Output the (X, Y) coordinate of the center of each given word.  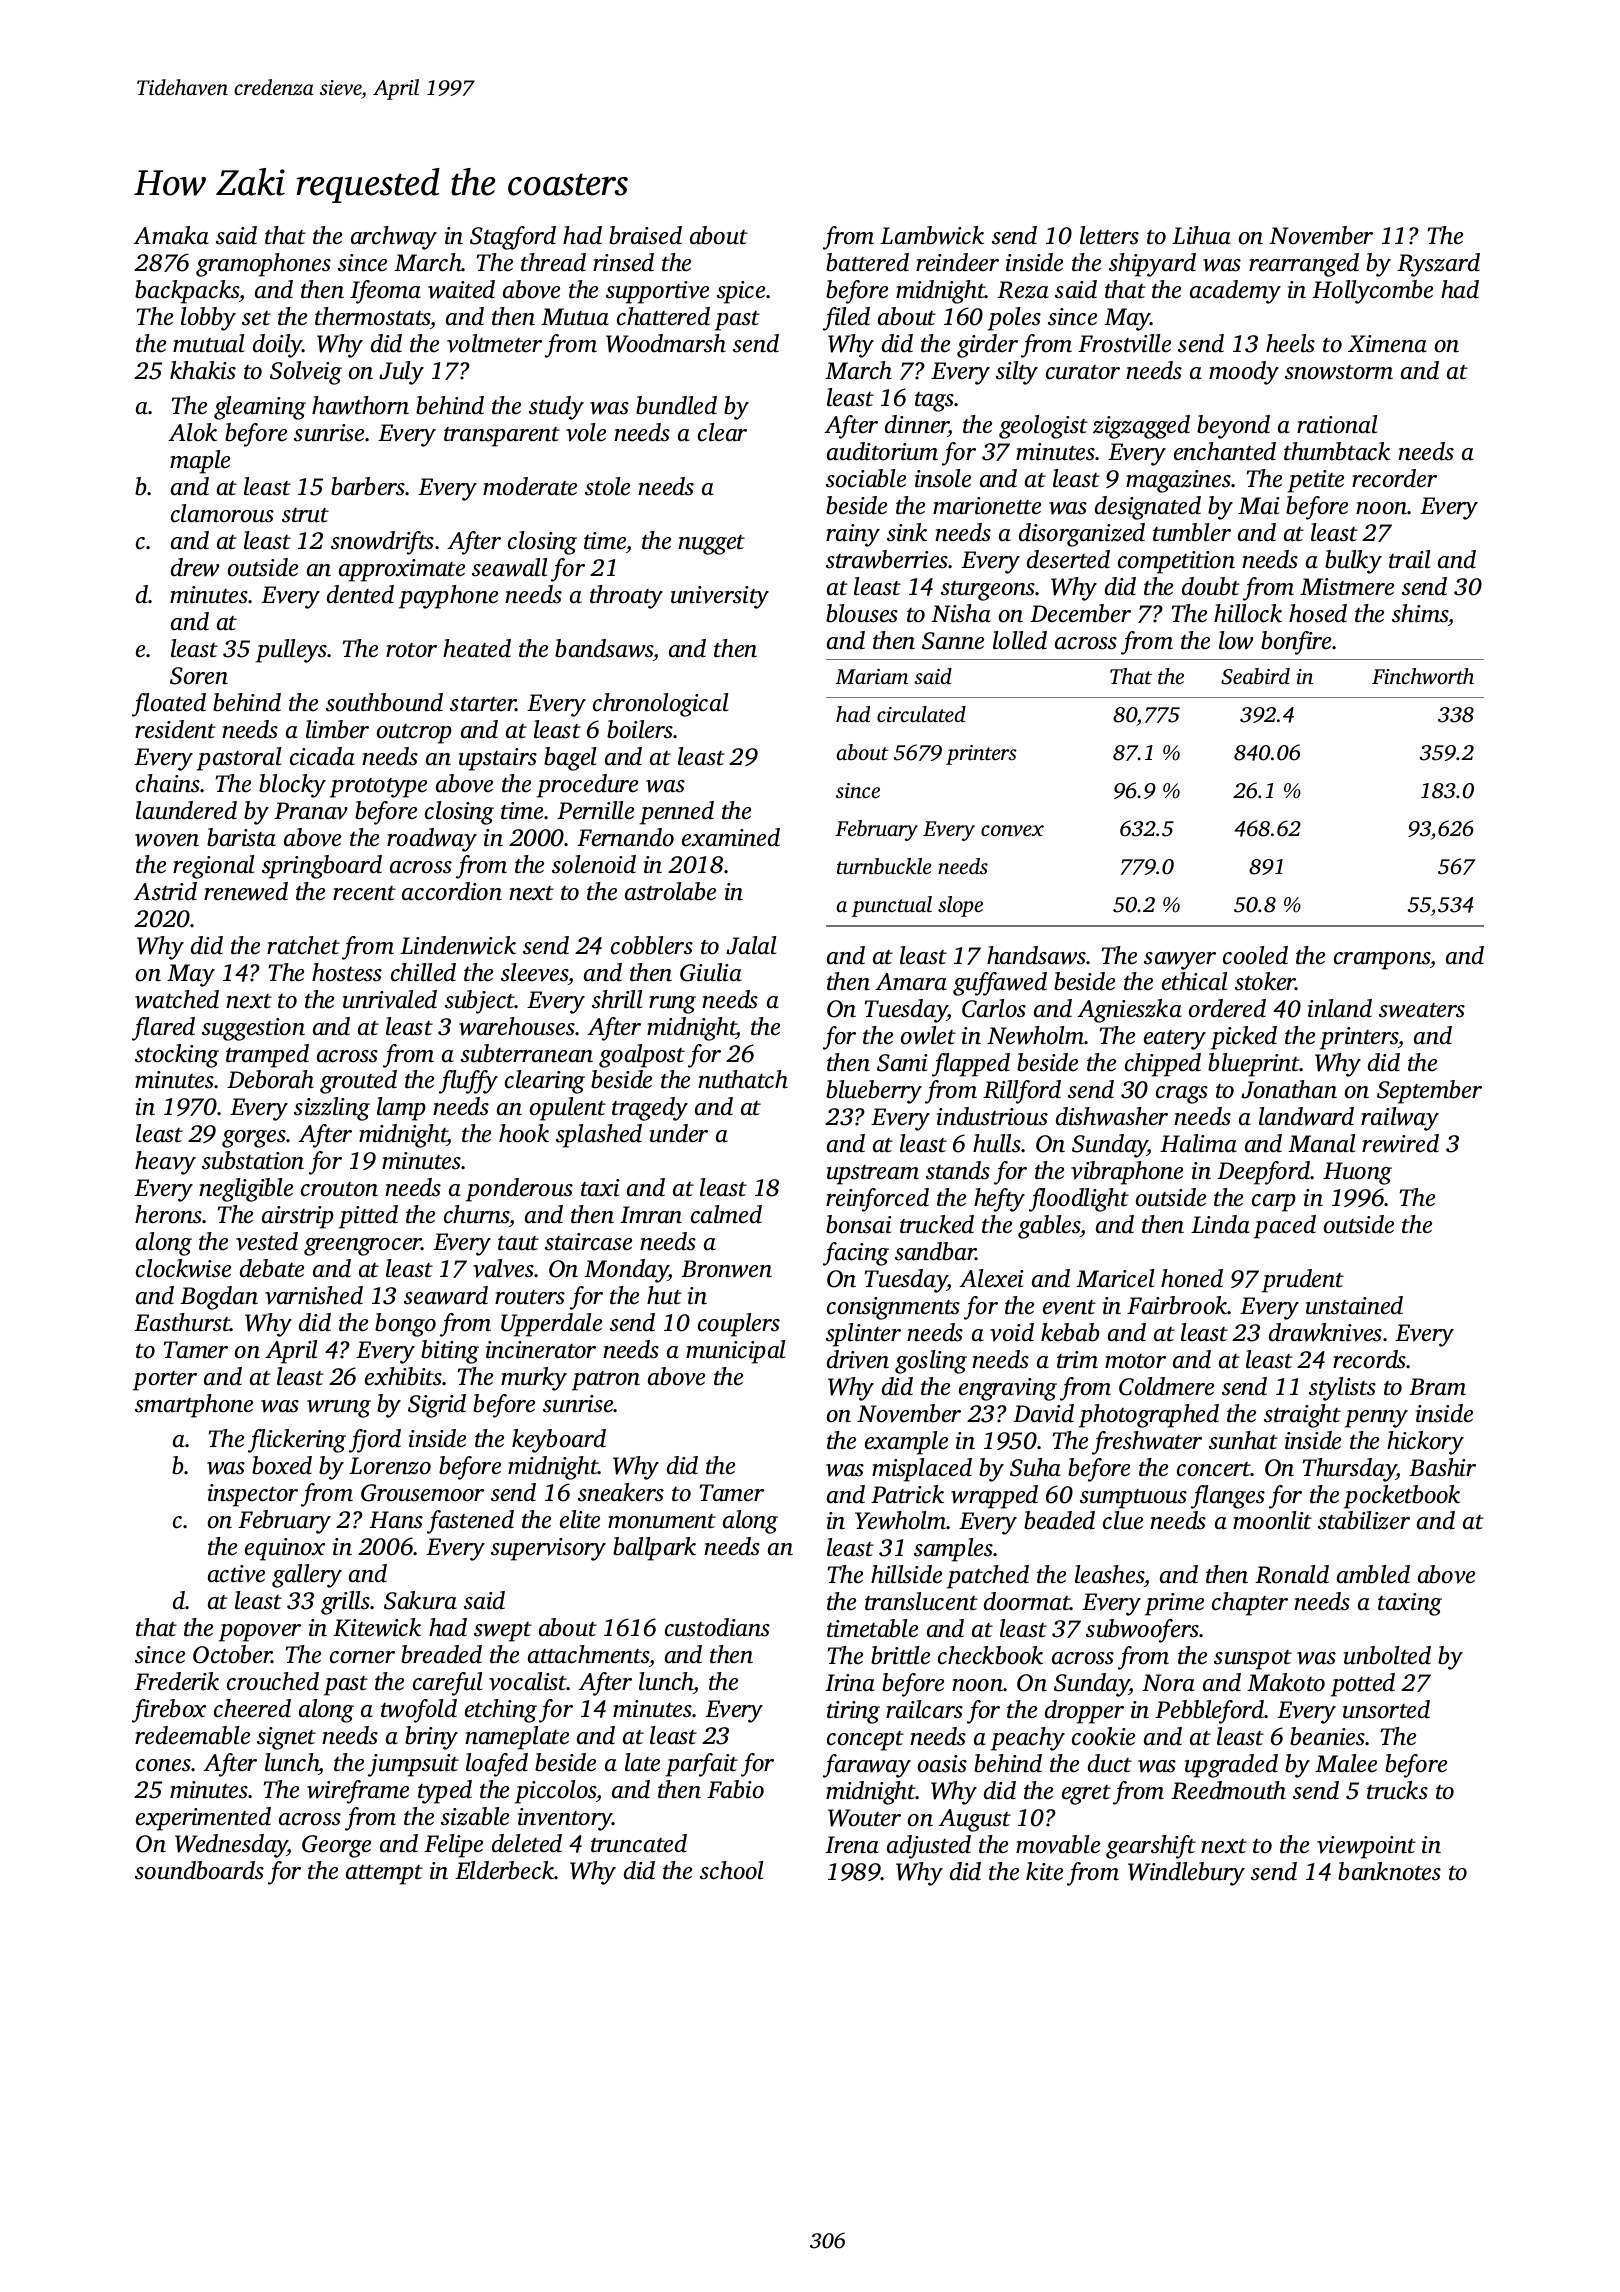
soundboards (199, 1870)
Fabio (735, 1789)
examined (731, 837)
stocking (177, 1056)
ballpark (654, 1549)
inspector (253, 1495)
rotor (411, 650)
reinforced (877, 1200)
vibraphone (1127, 1173)
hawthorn (360, 405)
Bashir (1442, 1467)
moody (1244, 373)
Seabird (1255, 676)
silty (1017, 373)
